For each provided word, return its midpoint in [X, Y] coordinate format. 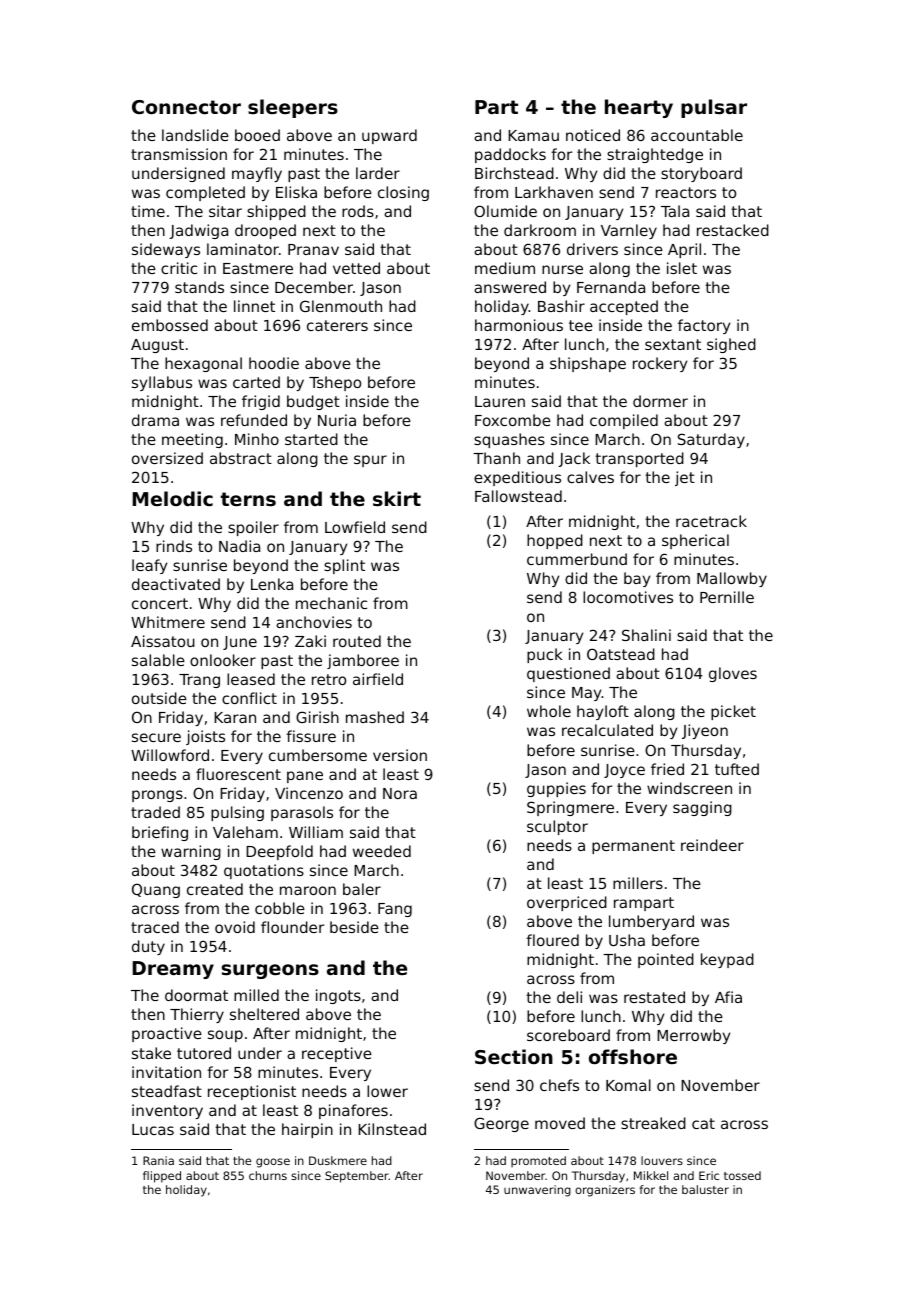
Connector [186, 107]
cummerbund [577, 559]
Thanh [496, 458]
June [240, 643]
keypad [727, 960]
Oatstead [621, 654]
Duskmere [338, 1160]
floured [552, 940]
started [311, 439]
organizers [605, 1191]
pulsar [714, 108]
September [357, 1177]
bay [637, 579]
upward [389, 136]
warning [191, 852]
